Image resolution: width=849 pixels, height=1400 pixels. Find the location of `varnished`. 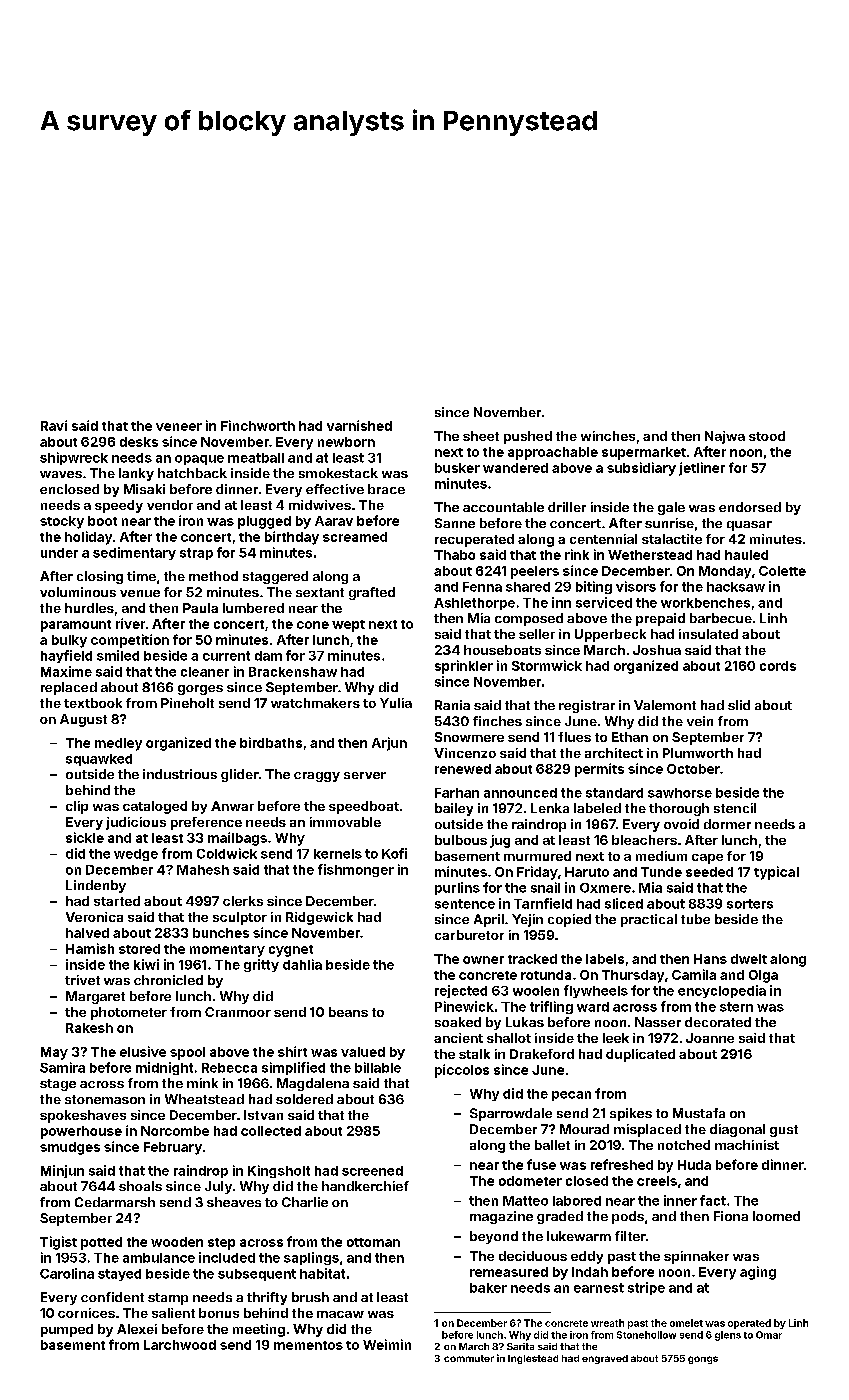

varnished is located at coordinates (359, 425).
